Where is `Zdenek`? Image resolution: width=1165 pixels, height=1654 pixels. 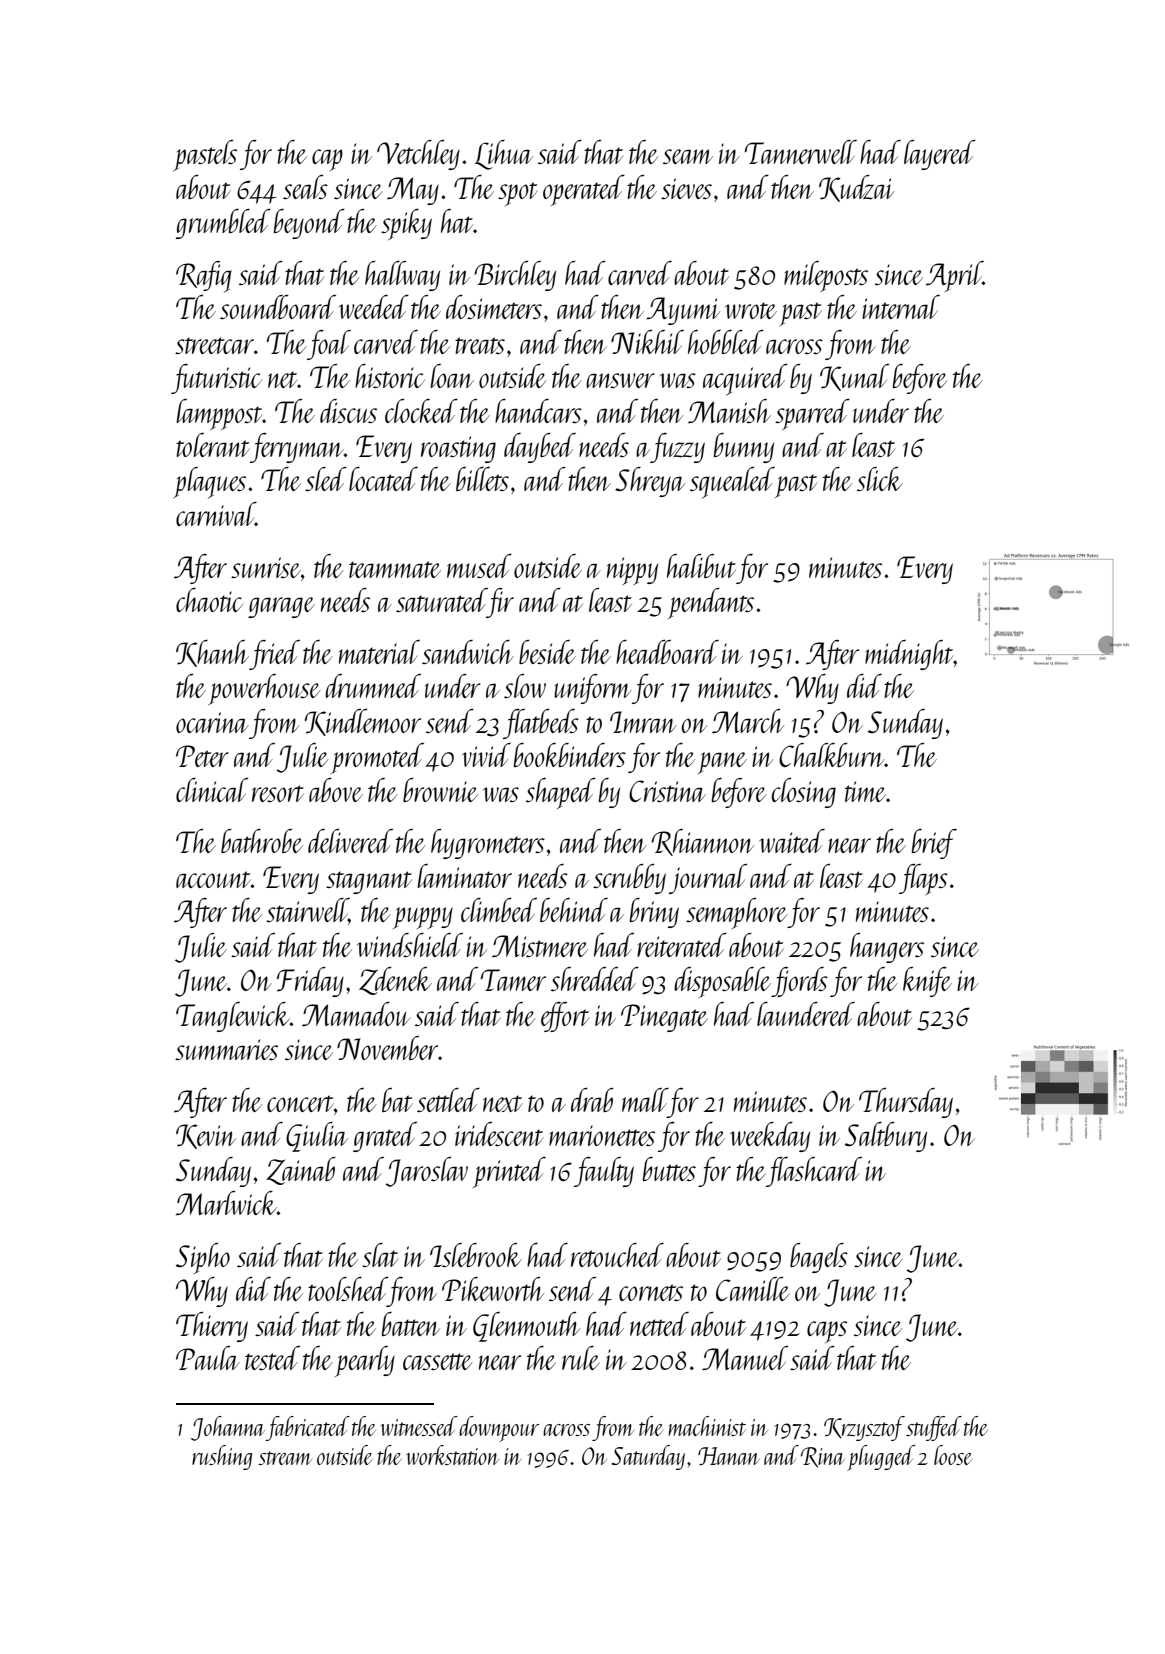 Zdenek is located at coordinates (395, 981).
